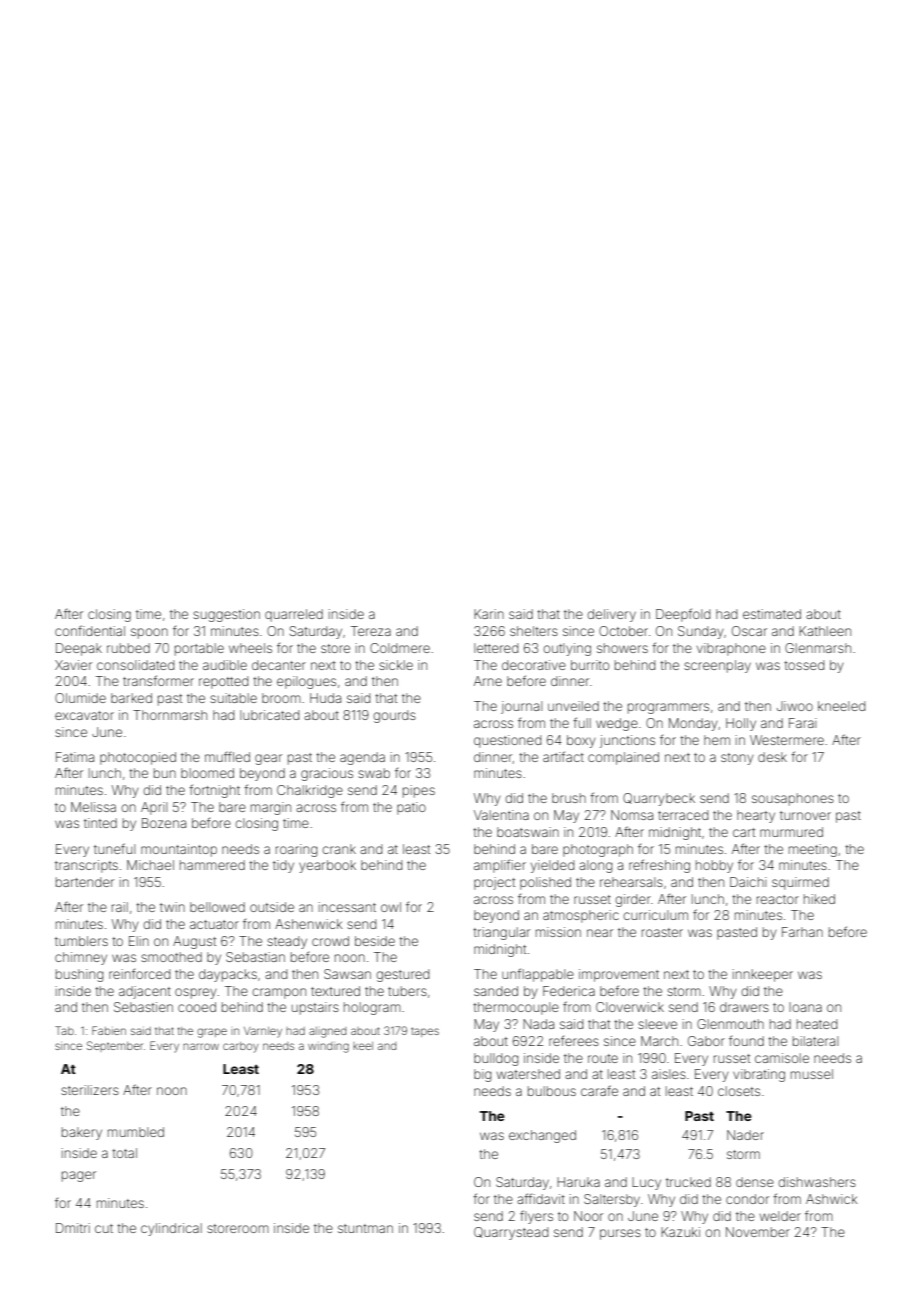  I want to click on roaster, so click(662, 932).
